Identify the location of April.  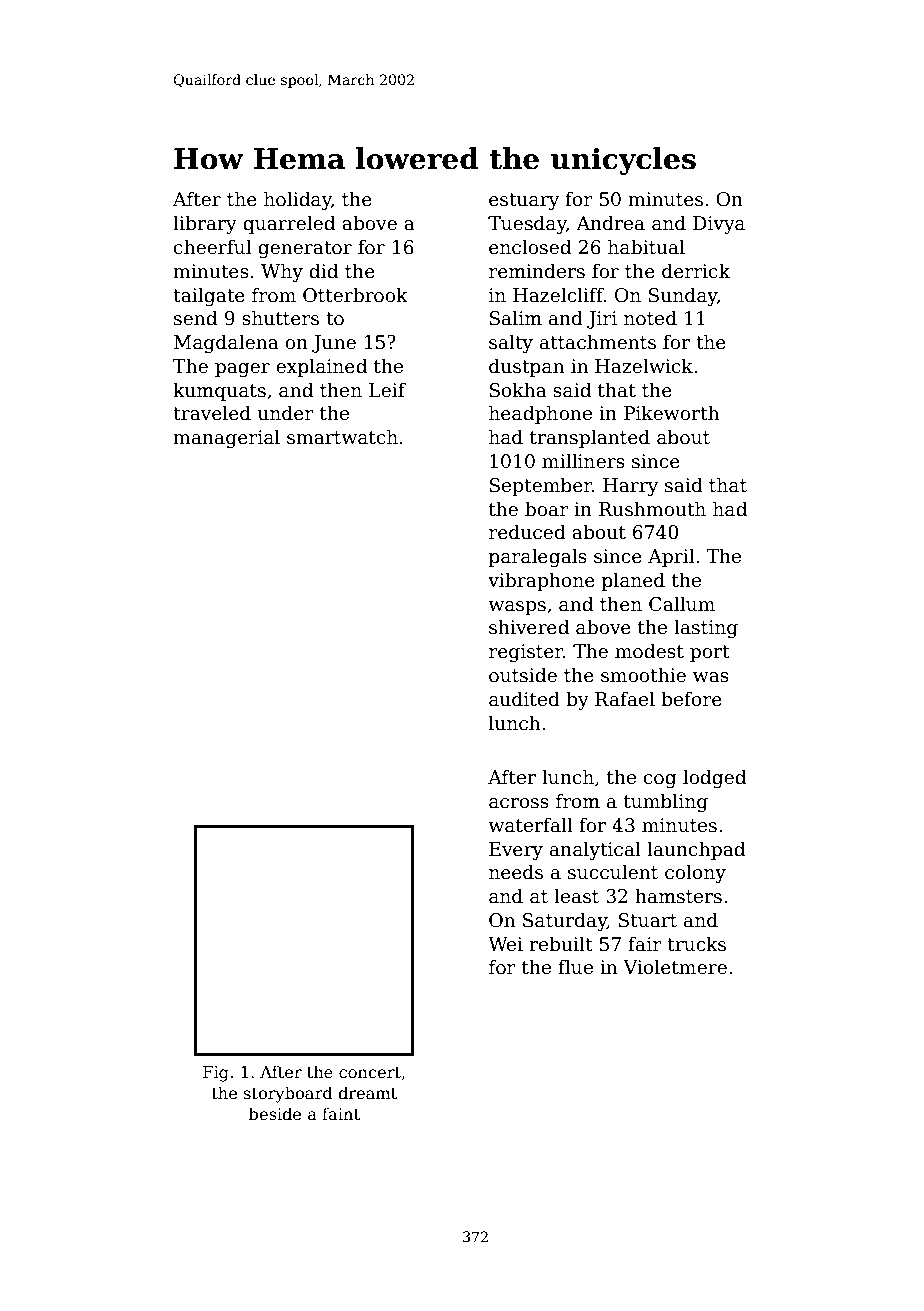
(671, 557).
